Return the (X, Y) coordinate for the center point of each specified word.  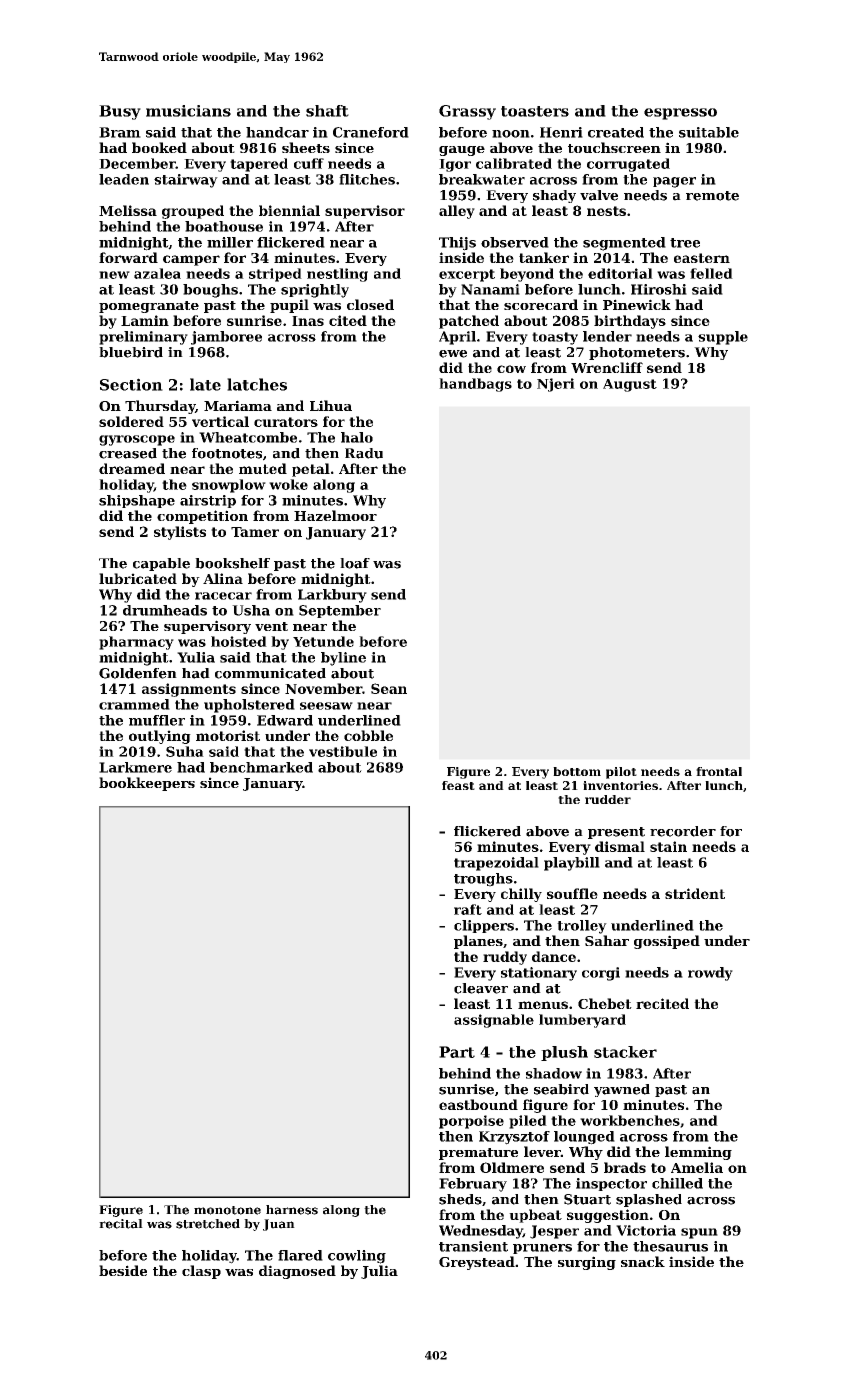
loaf (355, 563)
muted (263, 468)
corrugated (628, 165)
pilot (621, 773)
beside (123, 1270)
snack (643, 1261)
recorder (683, 831)
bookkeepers (147, 784)
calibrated (514, 163)
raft (468, 909)
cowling (357, 1257)
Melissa (128, 210)
